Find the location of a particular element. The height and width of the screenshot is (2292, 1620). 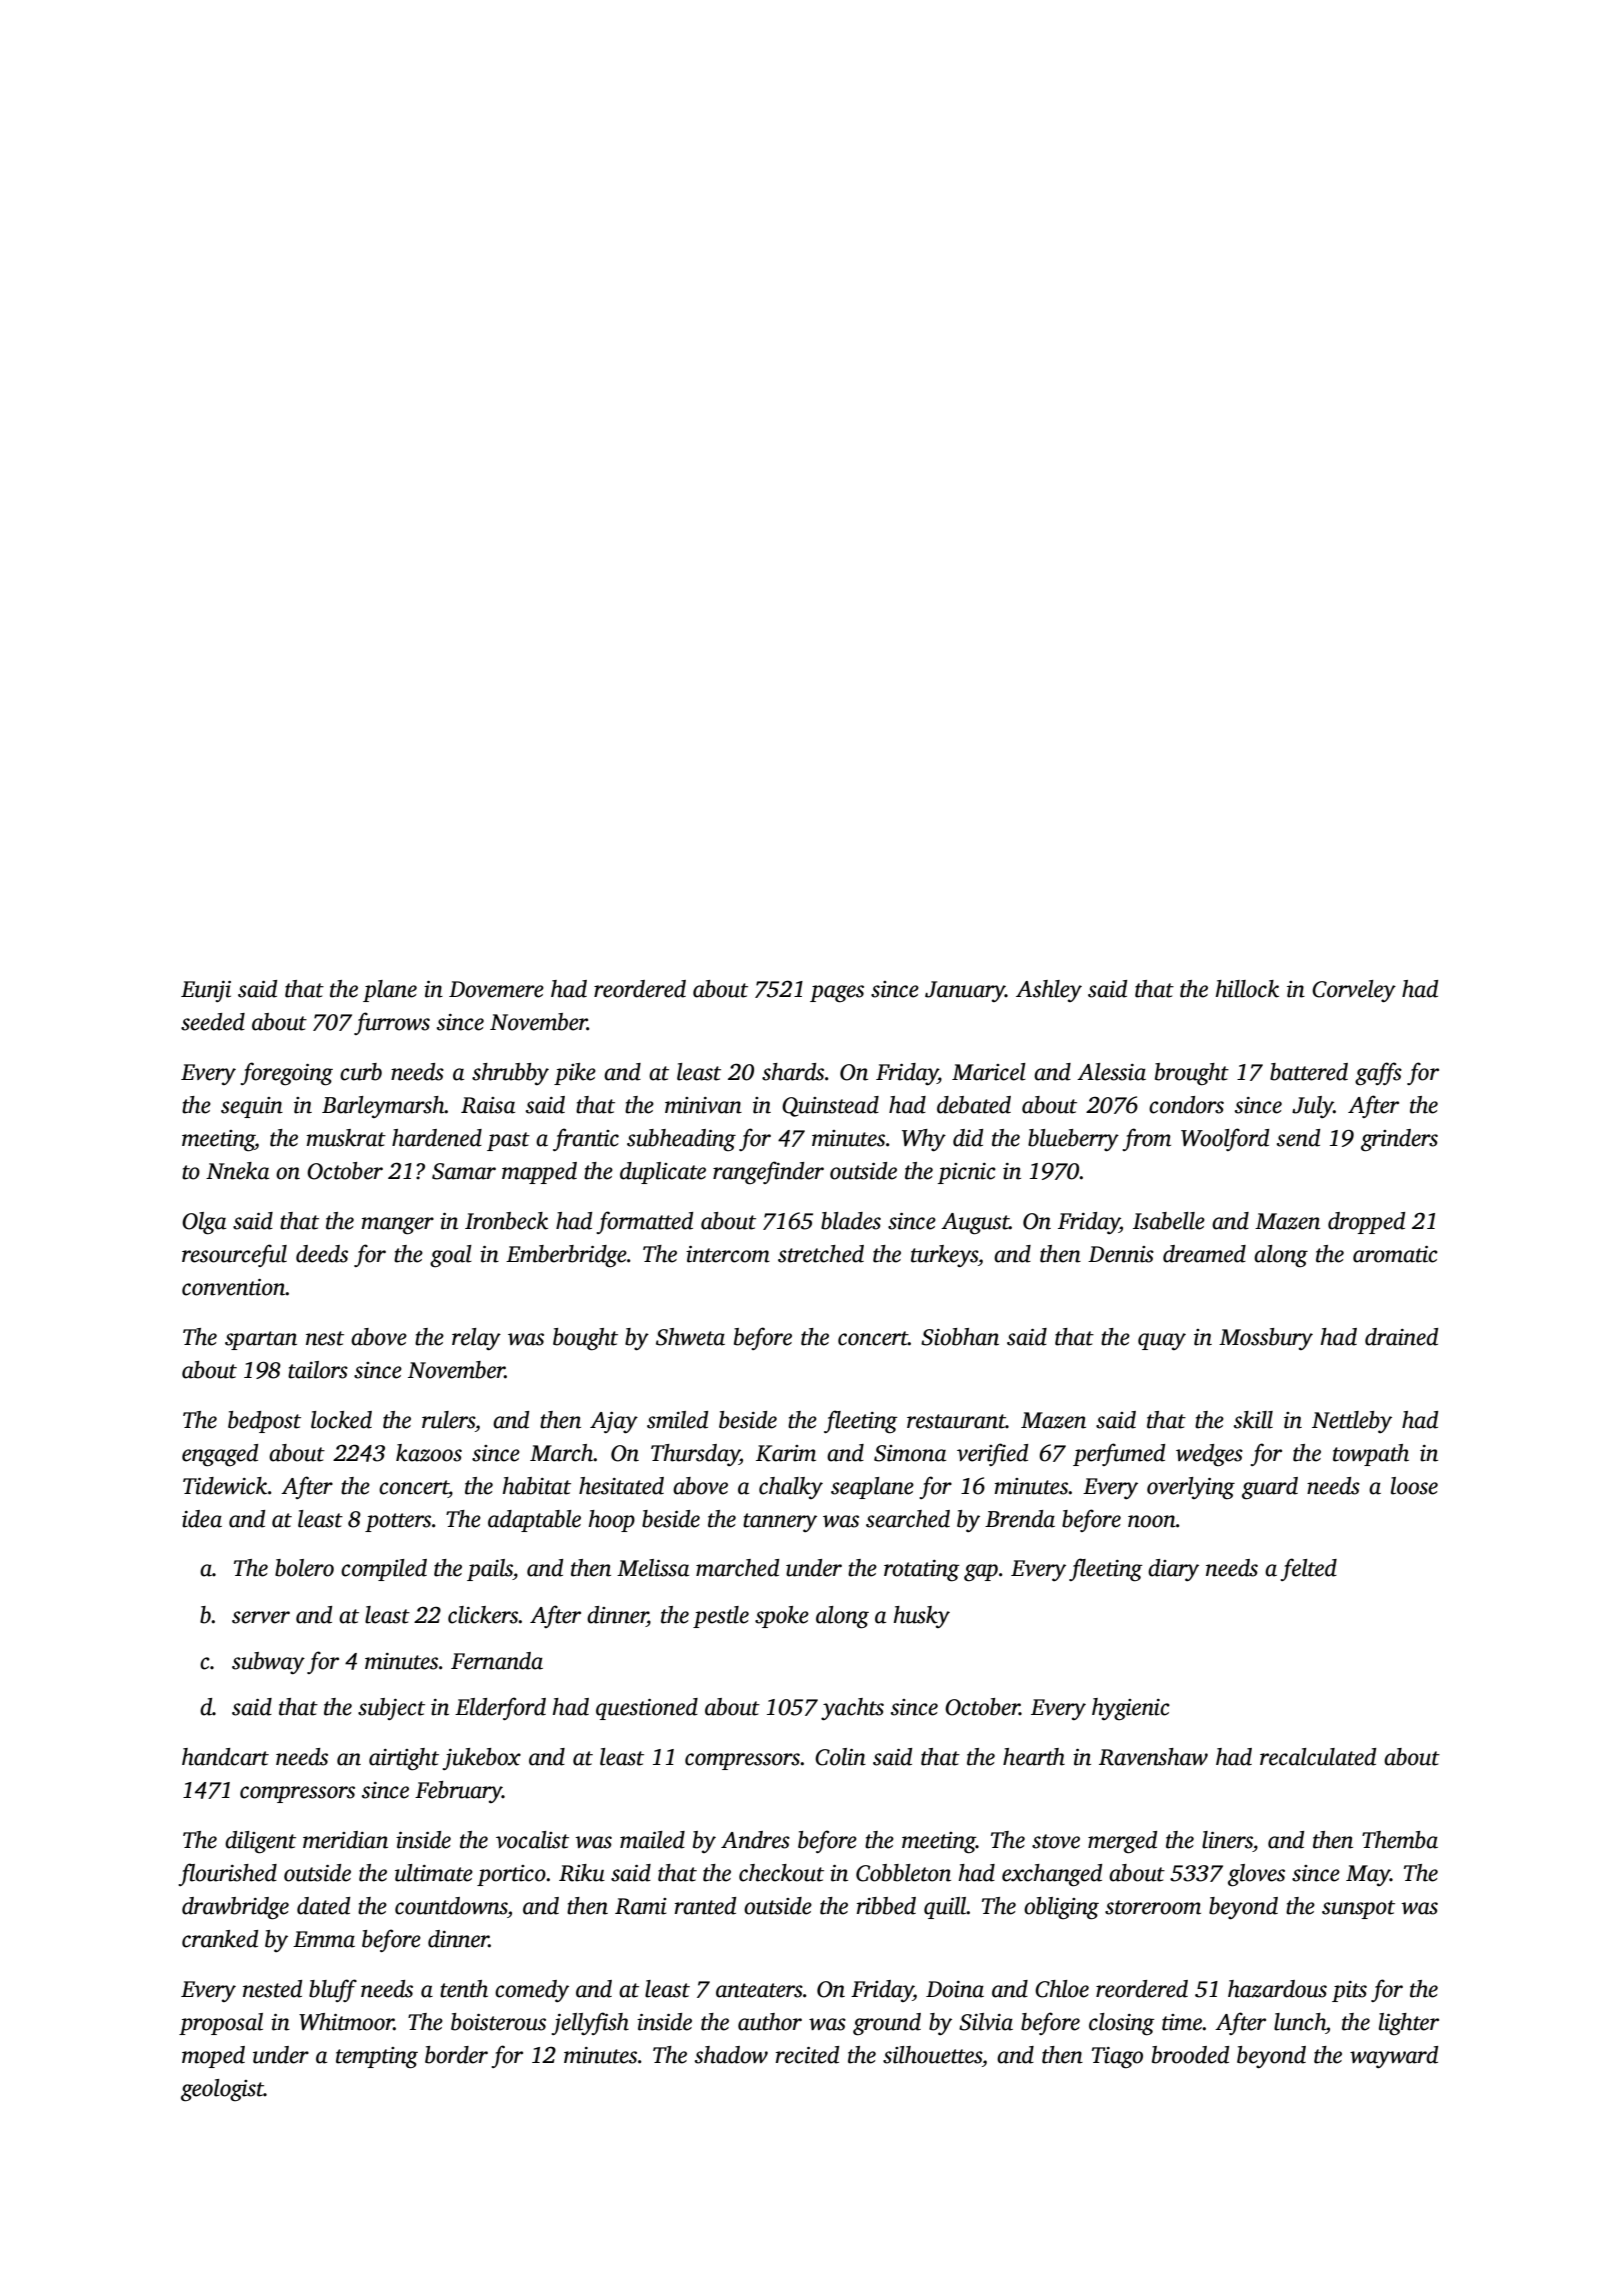

felted is located at coordinates (1308, 1569).
